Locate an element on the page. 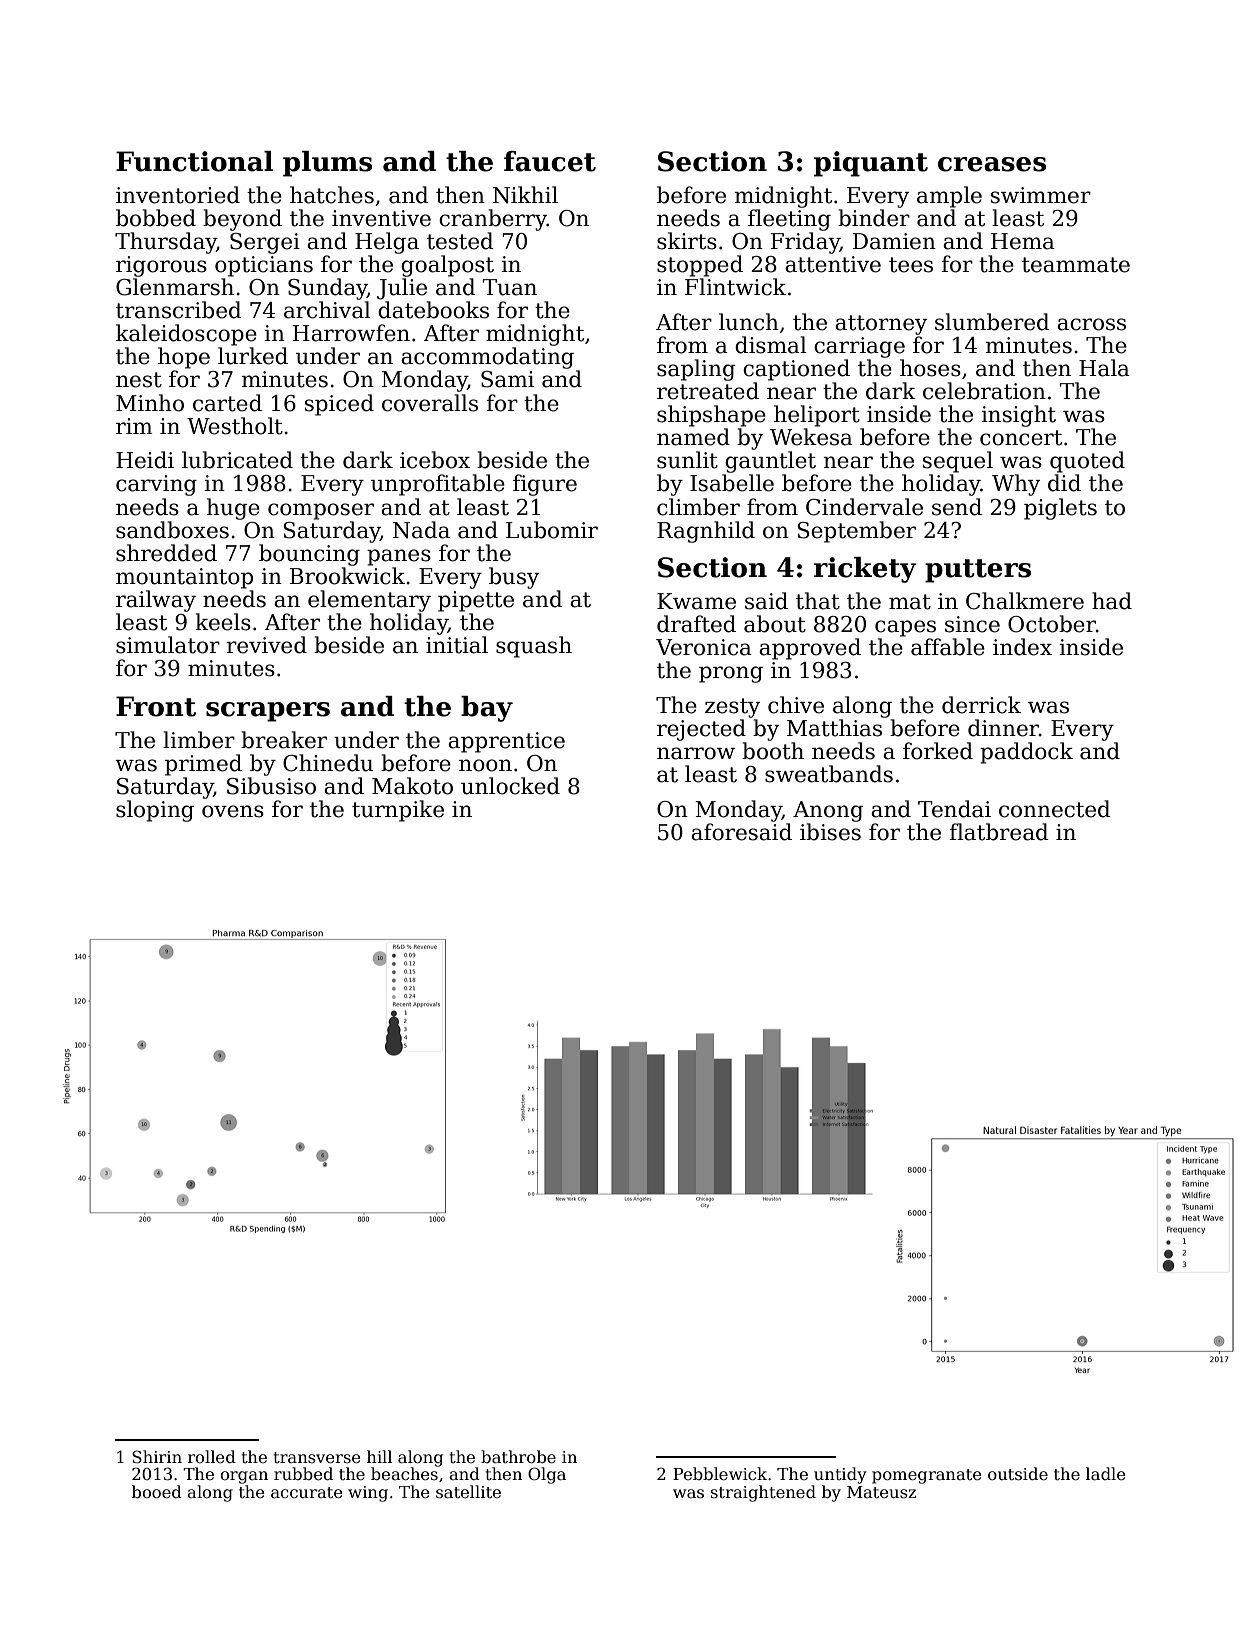  rolled is located at coordinates (212, 1457).
